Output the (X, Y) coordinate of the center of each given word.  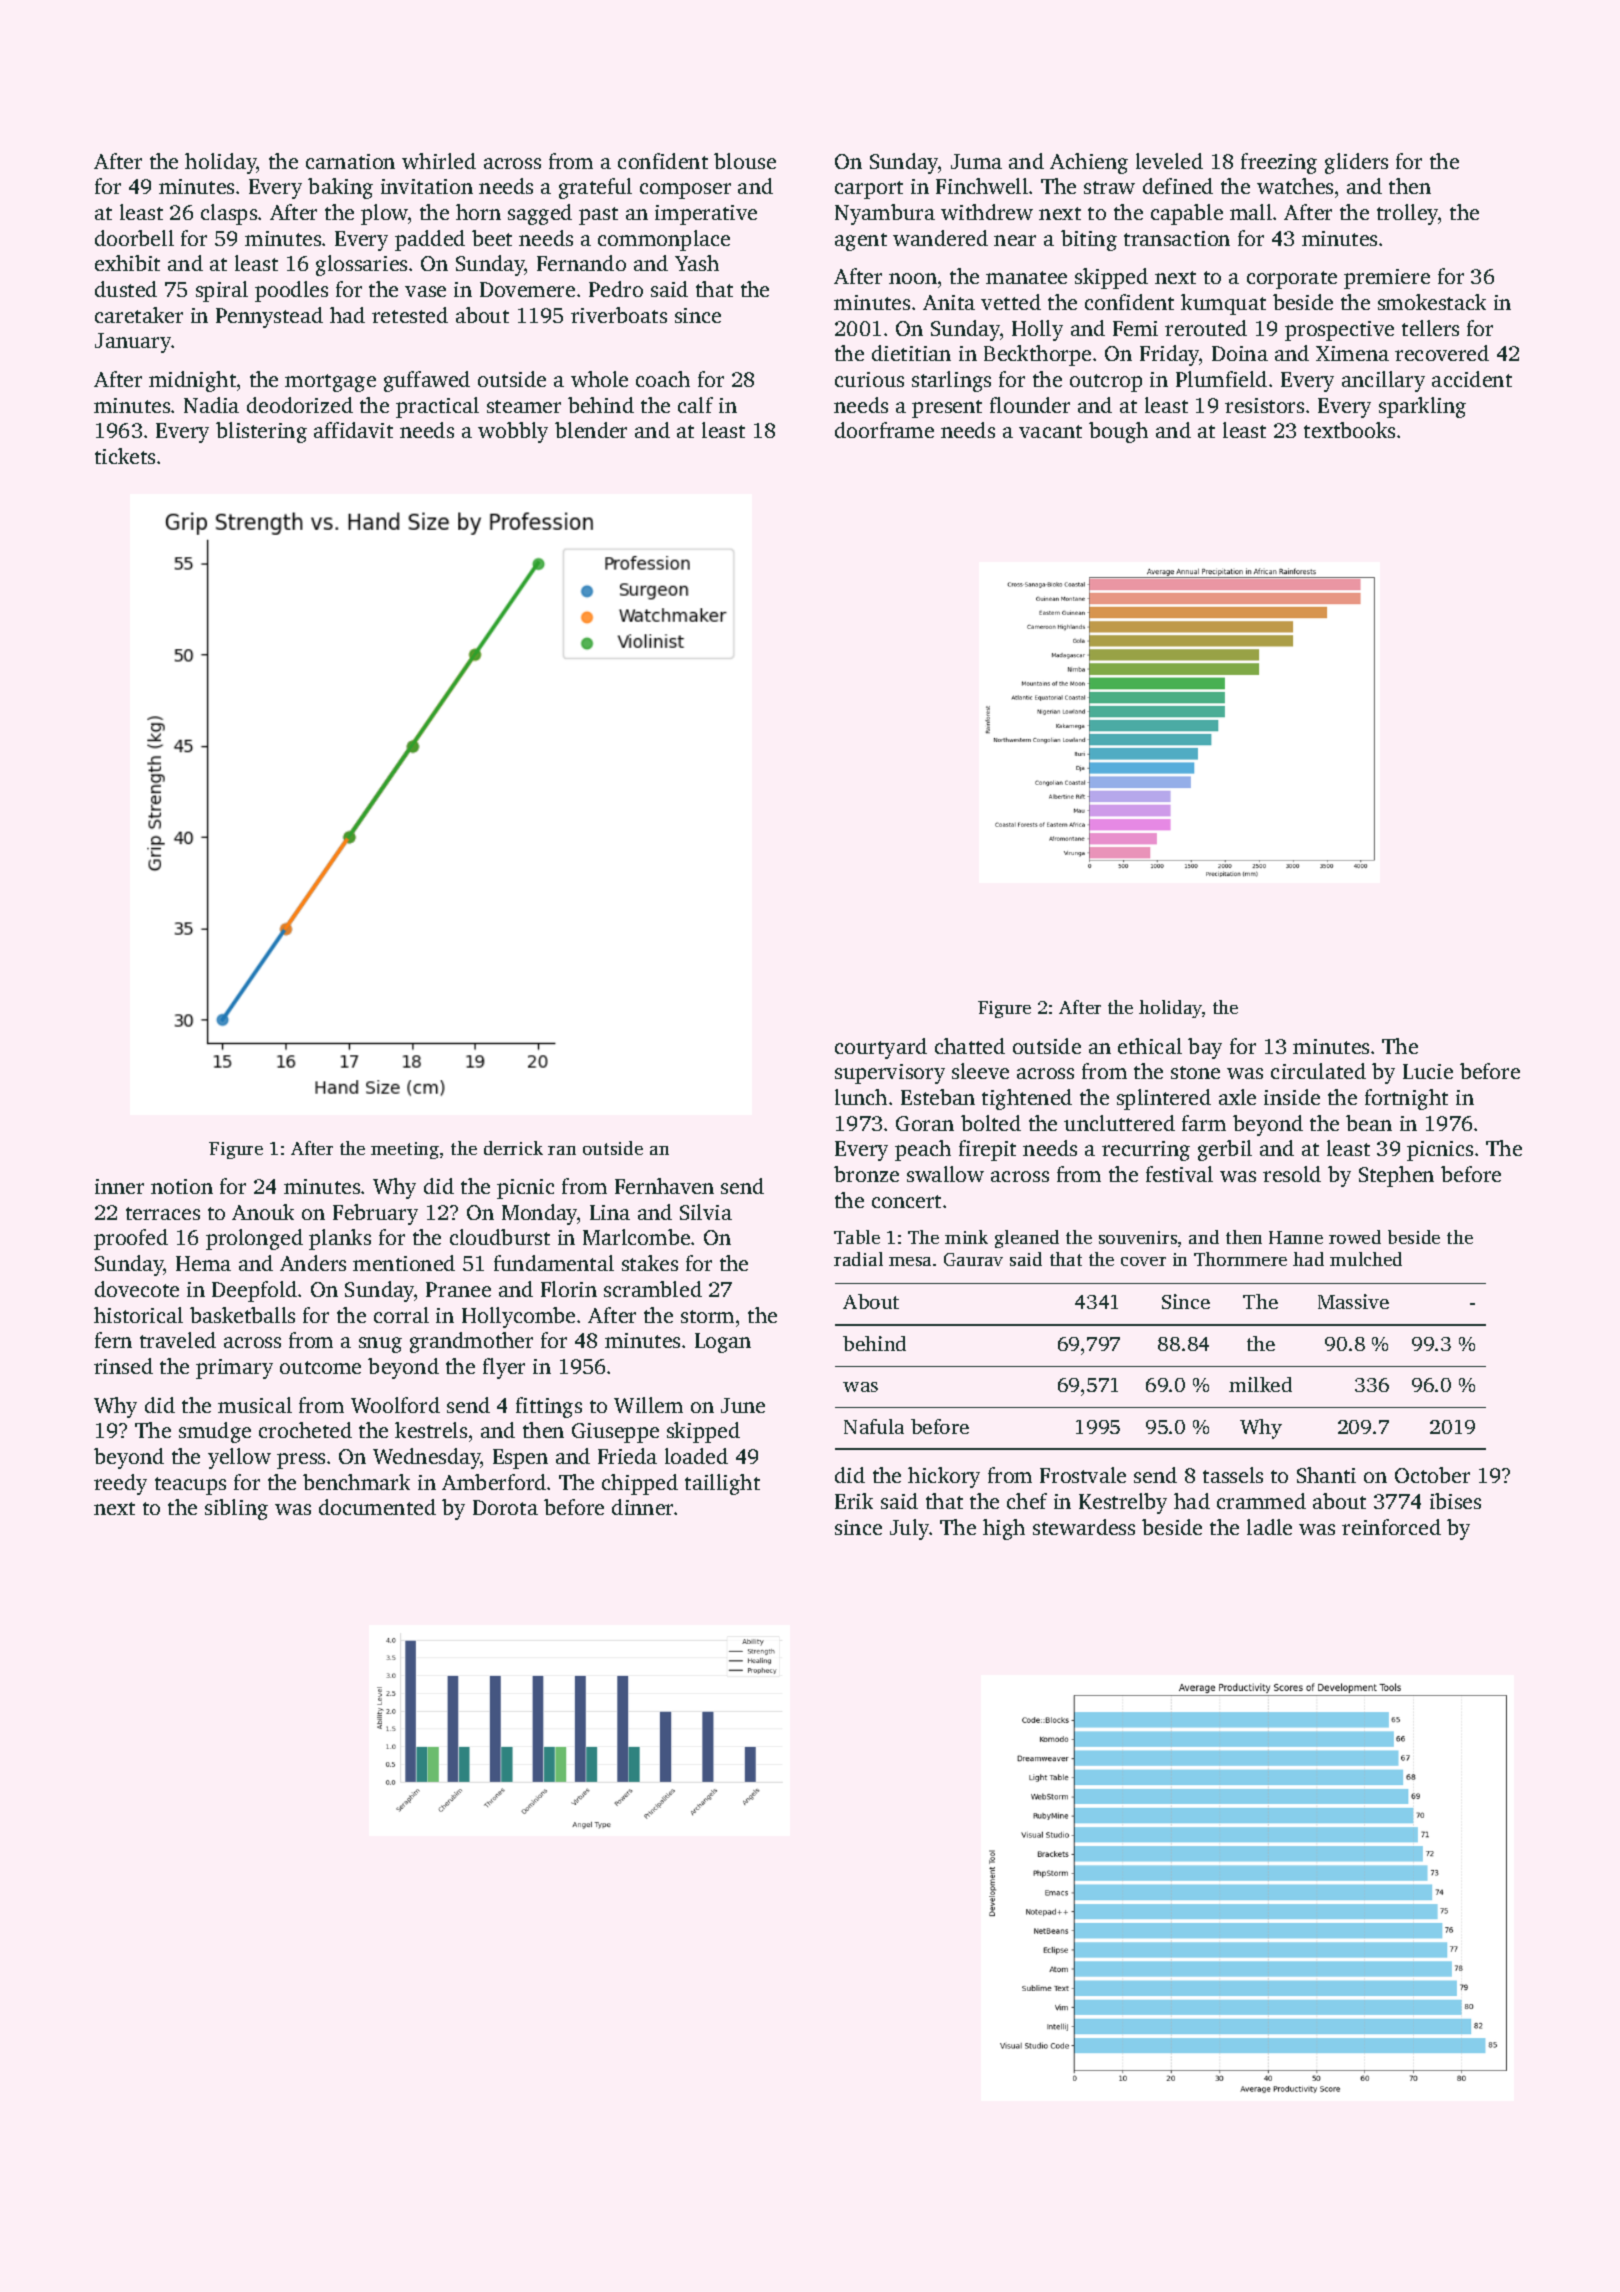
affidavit (353, 430)
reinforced (1391, 1527)
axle (1237, 1097)
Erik (854, 1501)
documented (377, 1507)
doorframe (884, 430)
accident (1472, 379)
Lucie (1428, 1071)
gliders (1356, 163)
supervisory (890, 1074)
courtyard (881, 1048)
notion (182, 1186)
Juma (976, 161)
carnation (350, 161)
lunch (861, 1097)
